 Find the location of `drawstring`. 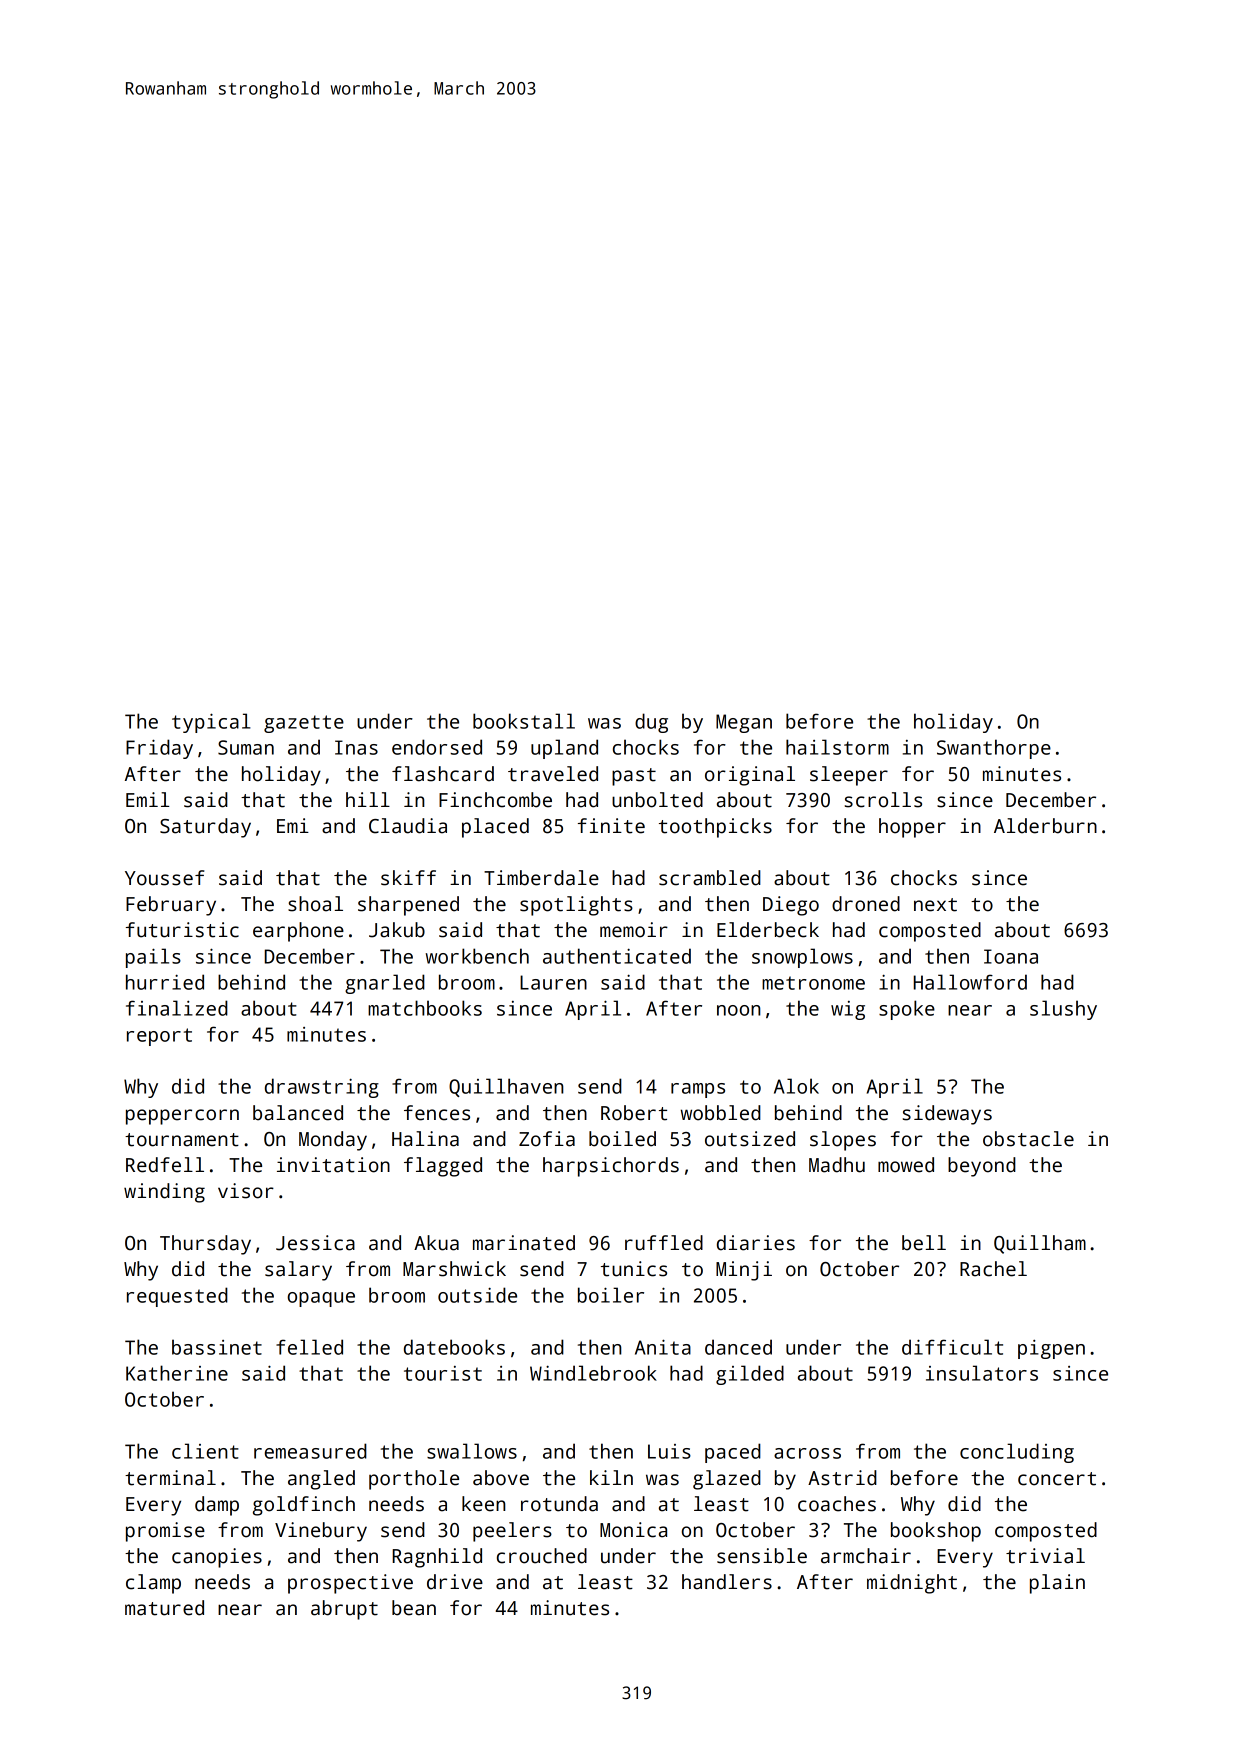

drawstring is located at coordinates (322, 1088).
